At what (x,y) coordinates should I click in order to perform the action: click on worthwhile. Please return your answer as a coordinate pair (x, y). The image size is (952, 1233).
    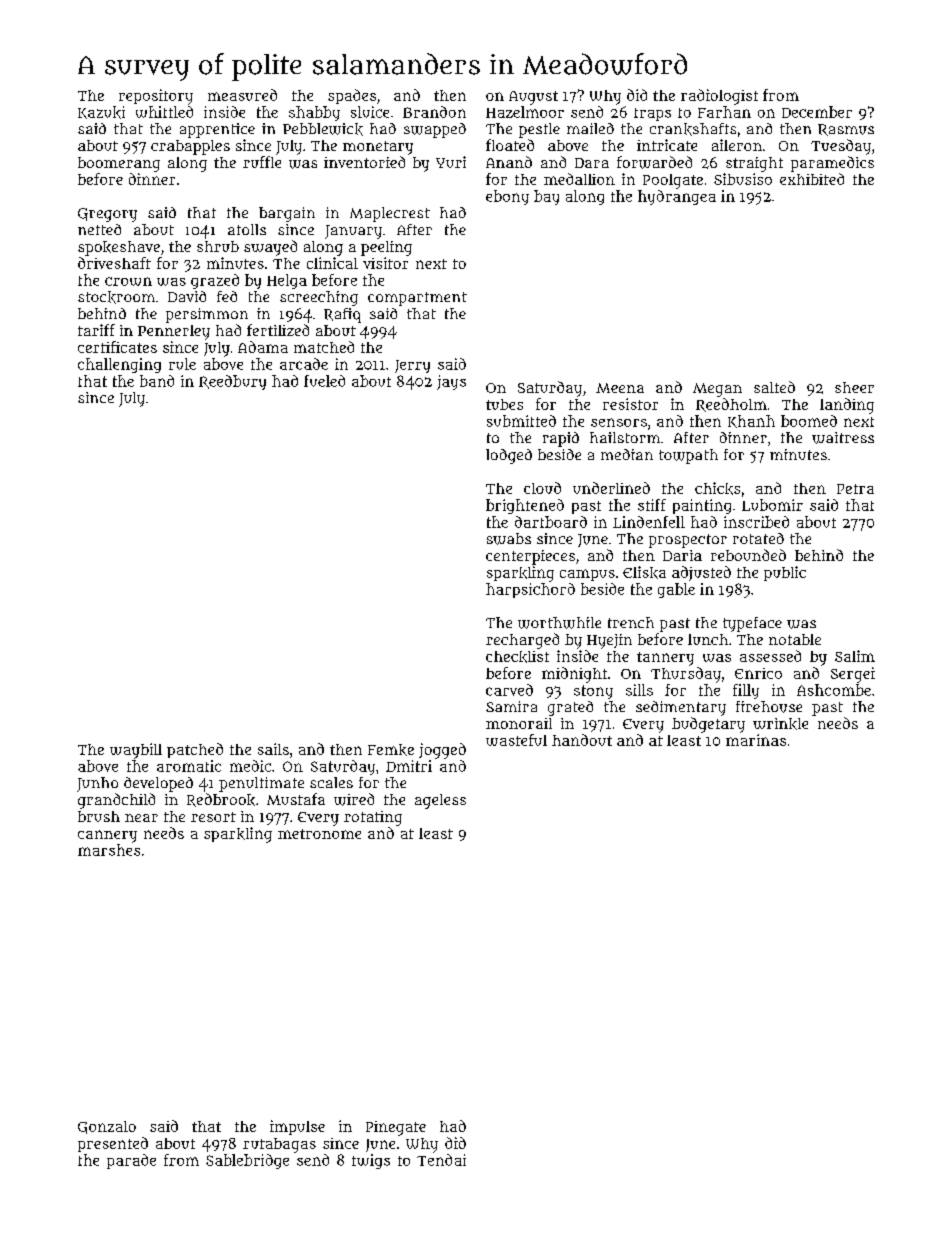
    Looking at the image, I should click on (559, 623).
